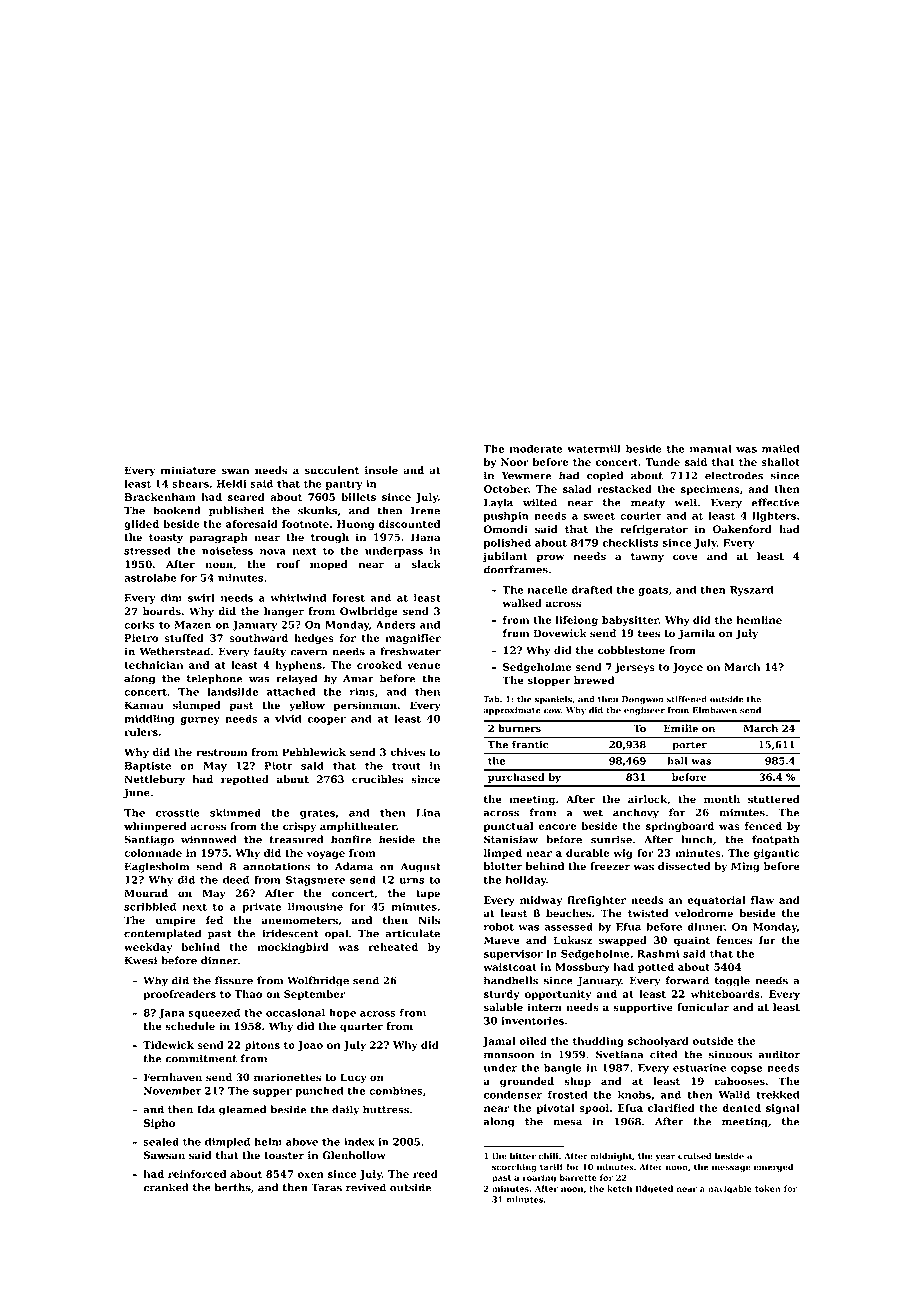 The height and width of the page is (1308, 924). I want to click on miniature, so click(188, 470).
